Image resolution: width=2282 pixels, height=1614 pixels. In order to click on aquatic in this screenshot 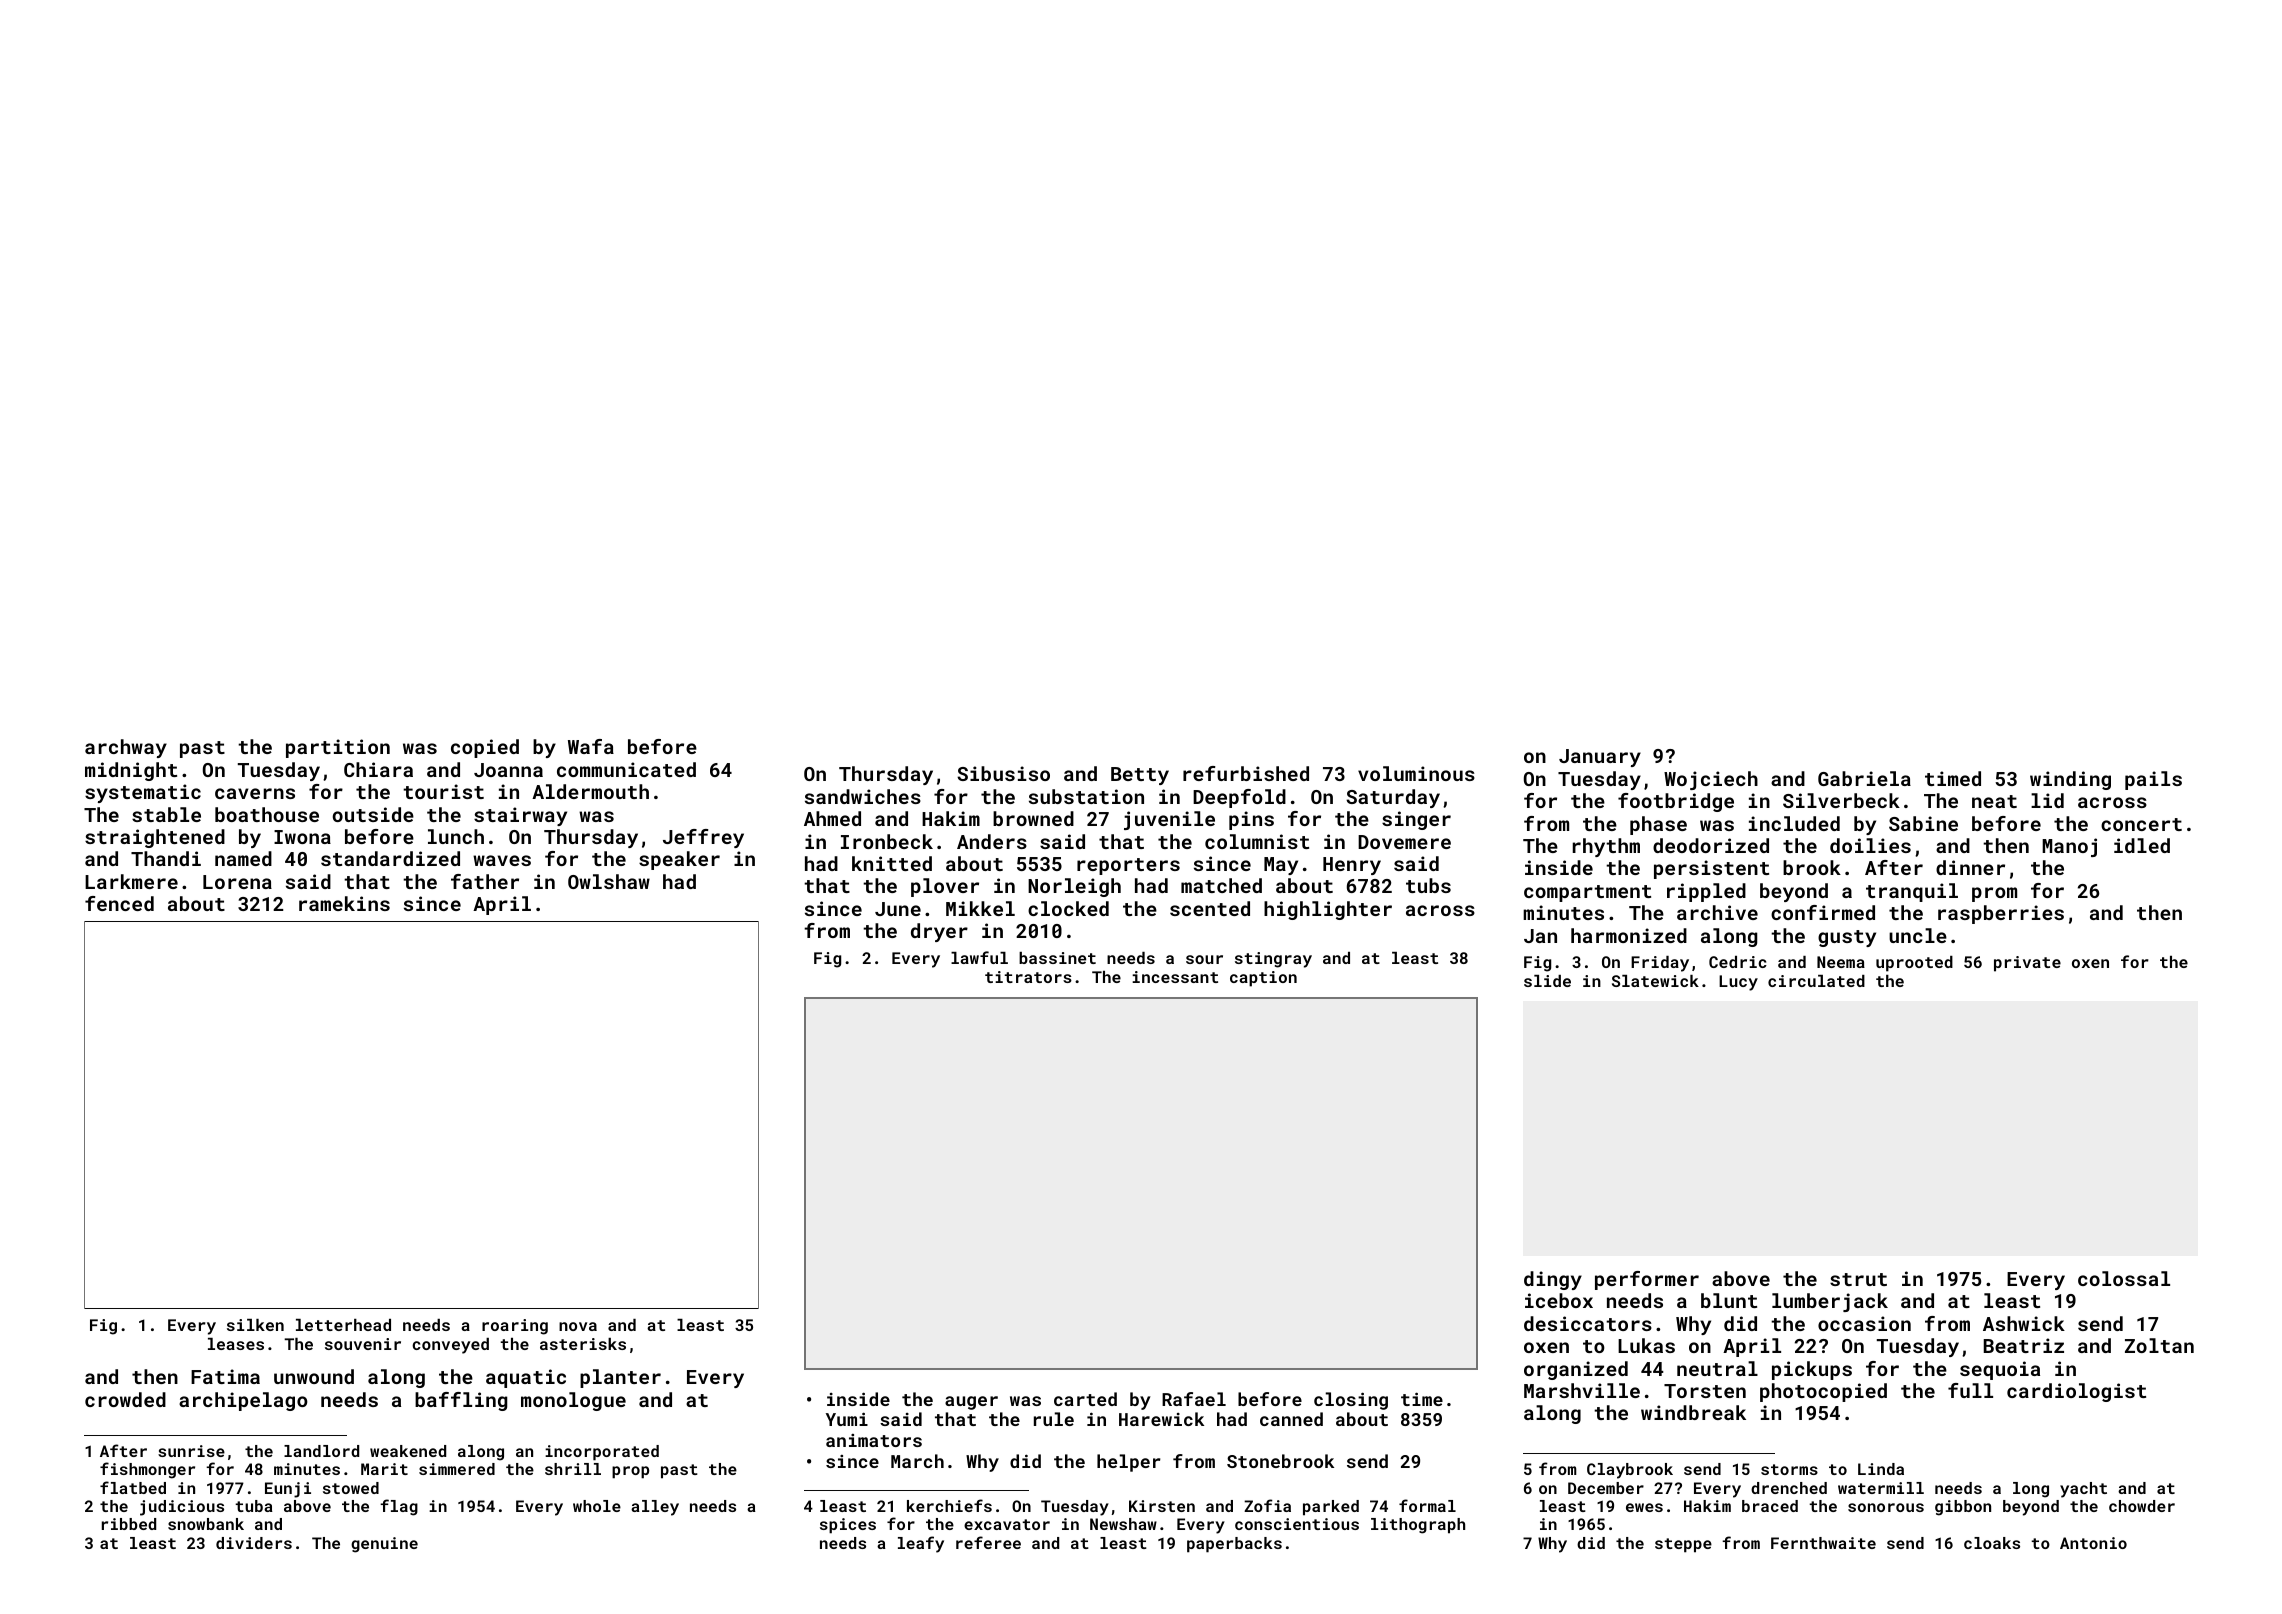, I will do `click(526, 1378)`.
